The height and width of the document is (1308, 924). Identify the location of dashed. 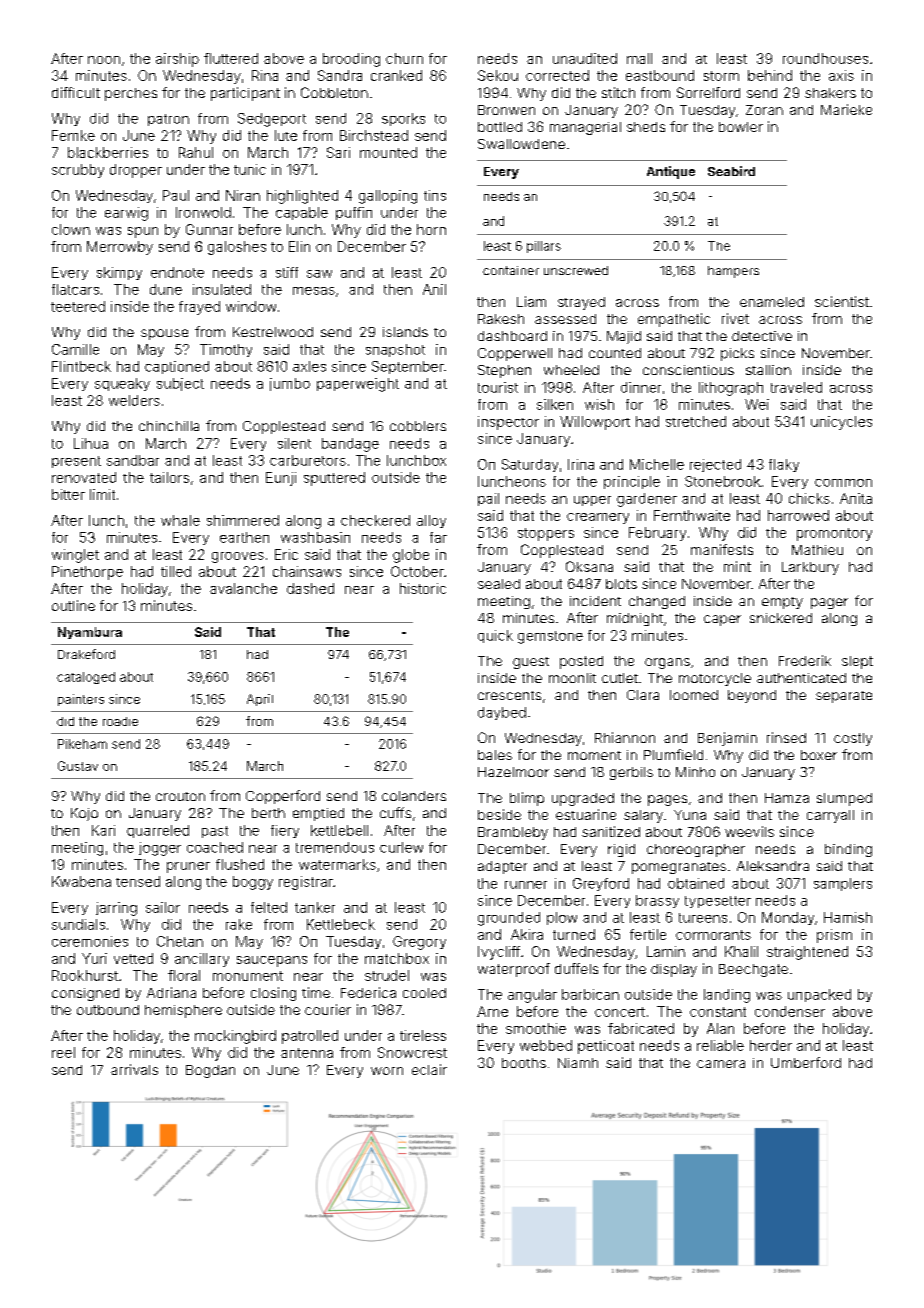
(310, 588).
